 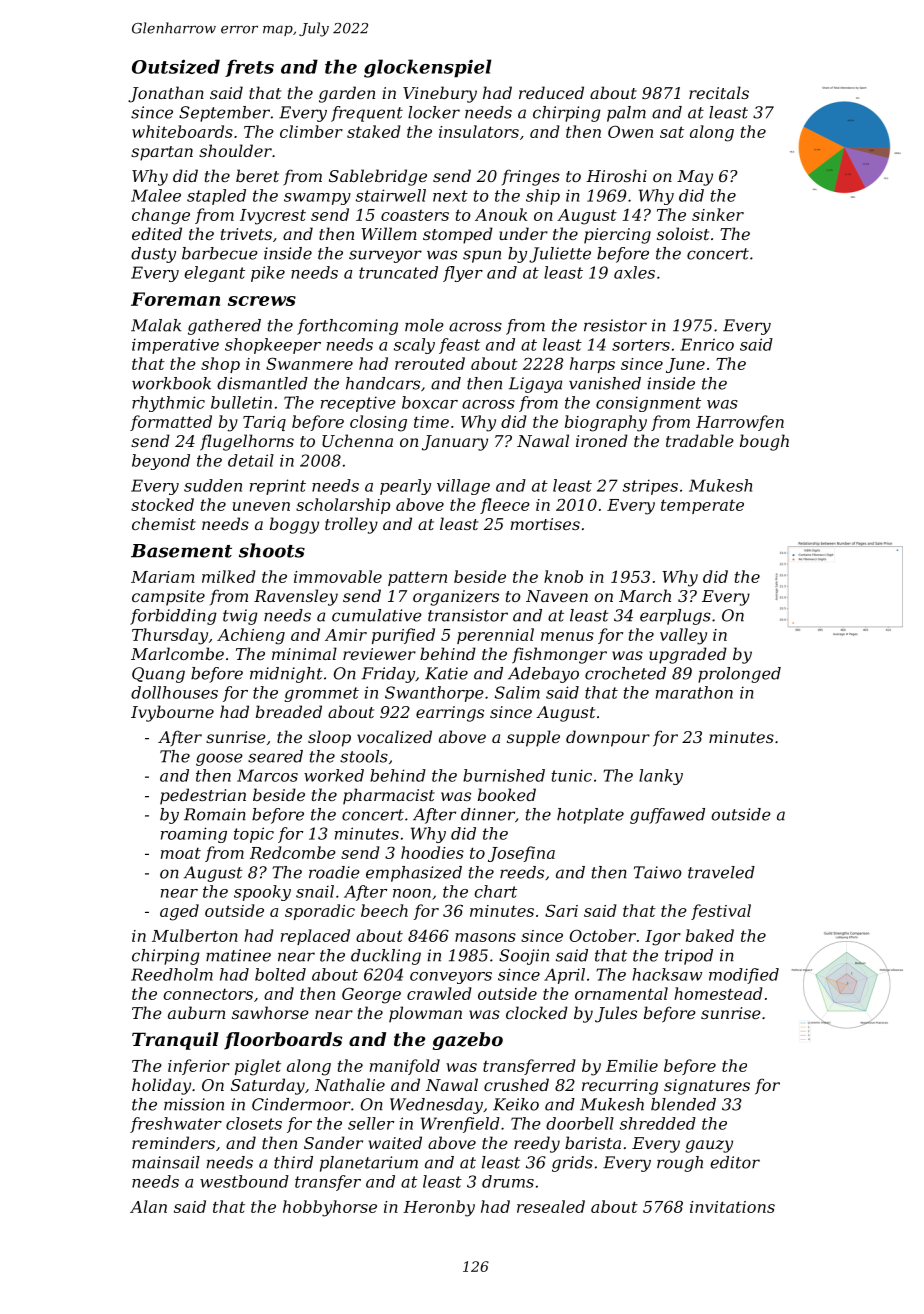 What do you see at coordinates (718, 214) in the page?
I see `sinker` at bounding box center [718, 214].
